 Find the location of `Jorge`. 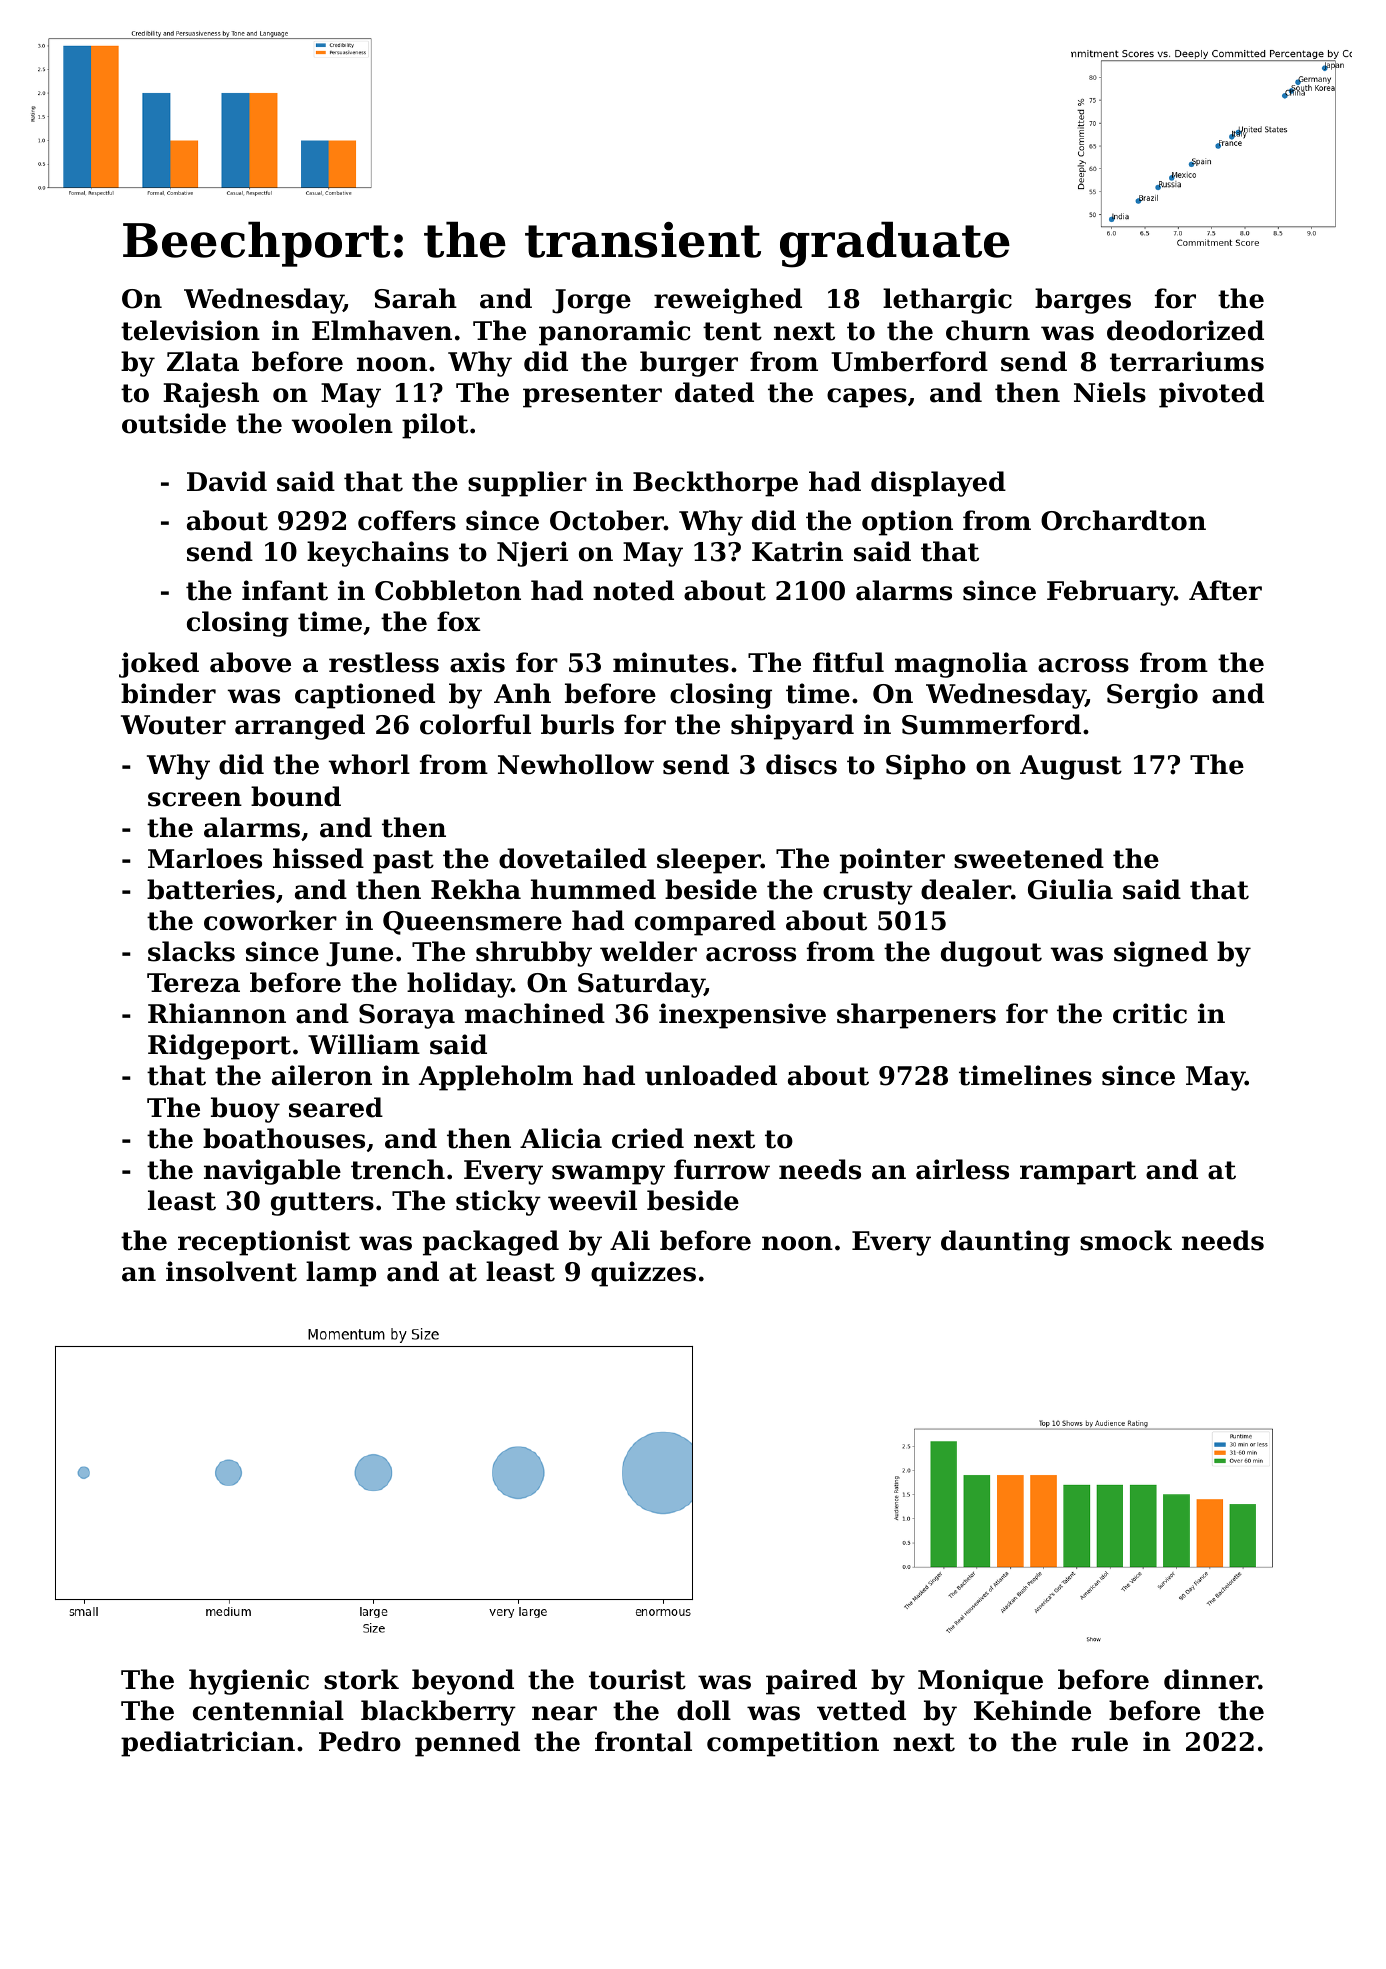

Jorge is located at coordinates (591, 301).
